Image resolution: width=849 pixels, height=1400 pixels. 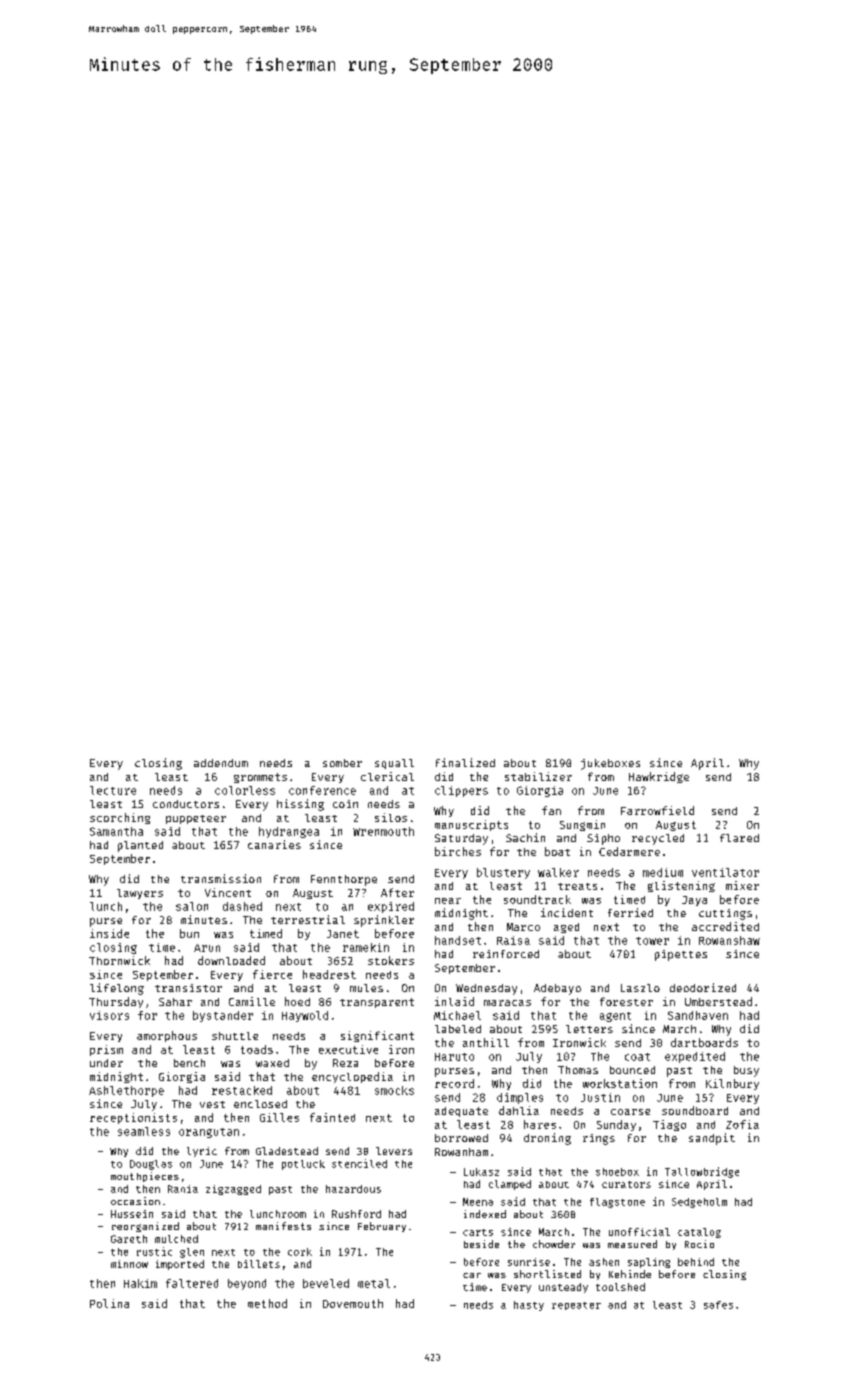 I want to click on beyond, so click(x=247, y=1284).
